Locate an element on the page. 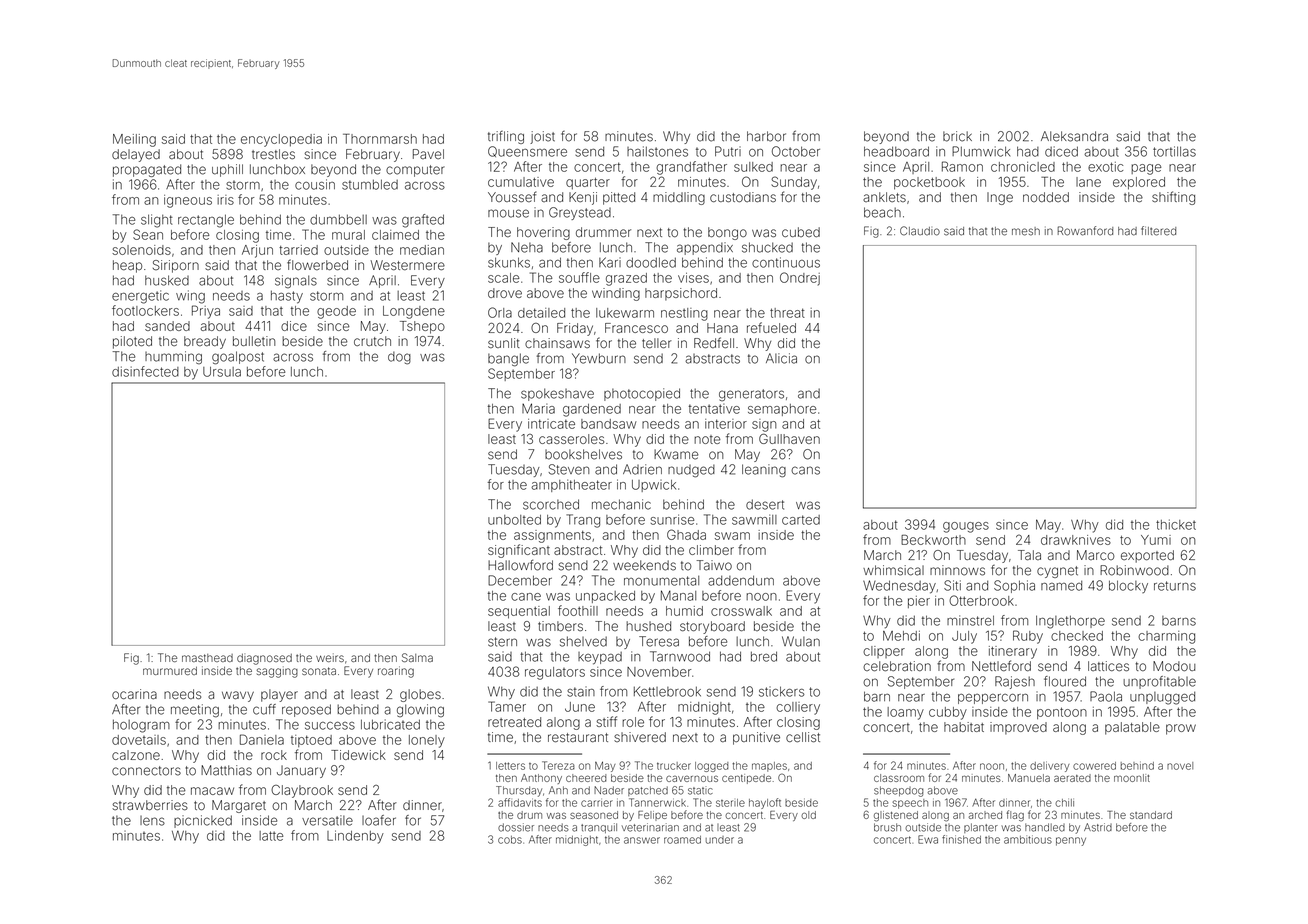 This page has width=1308, height=924. cobs is located at coordinates (510, 840).
